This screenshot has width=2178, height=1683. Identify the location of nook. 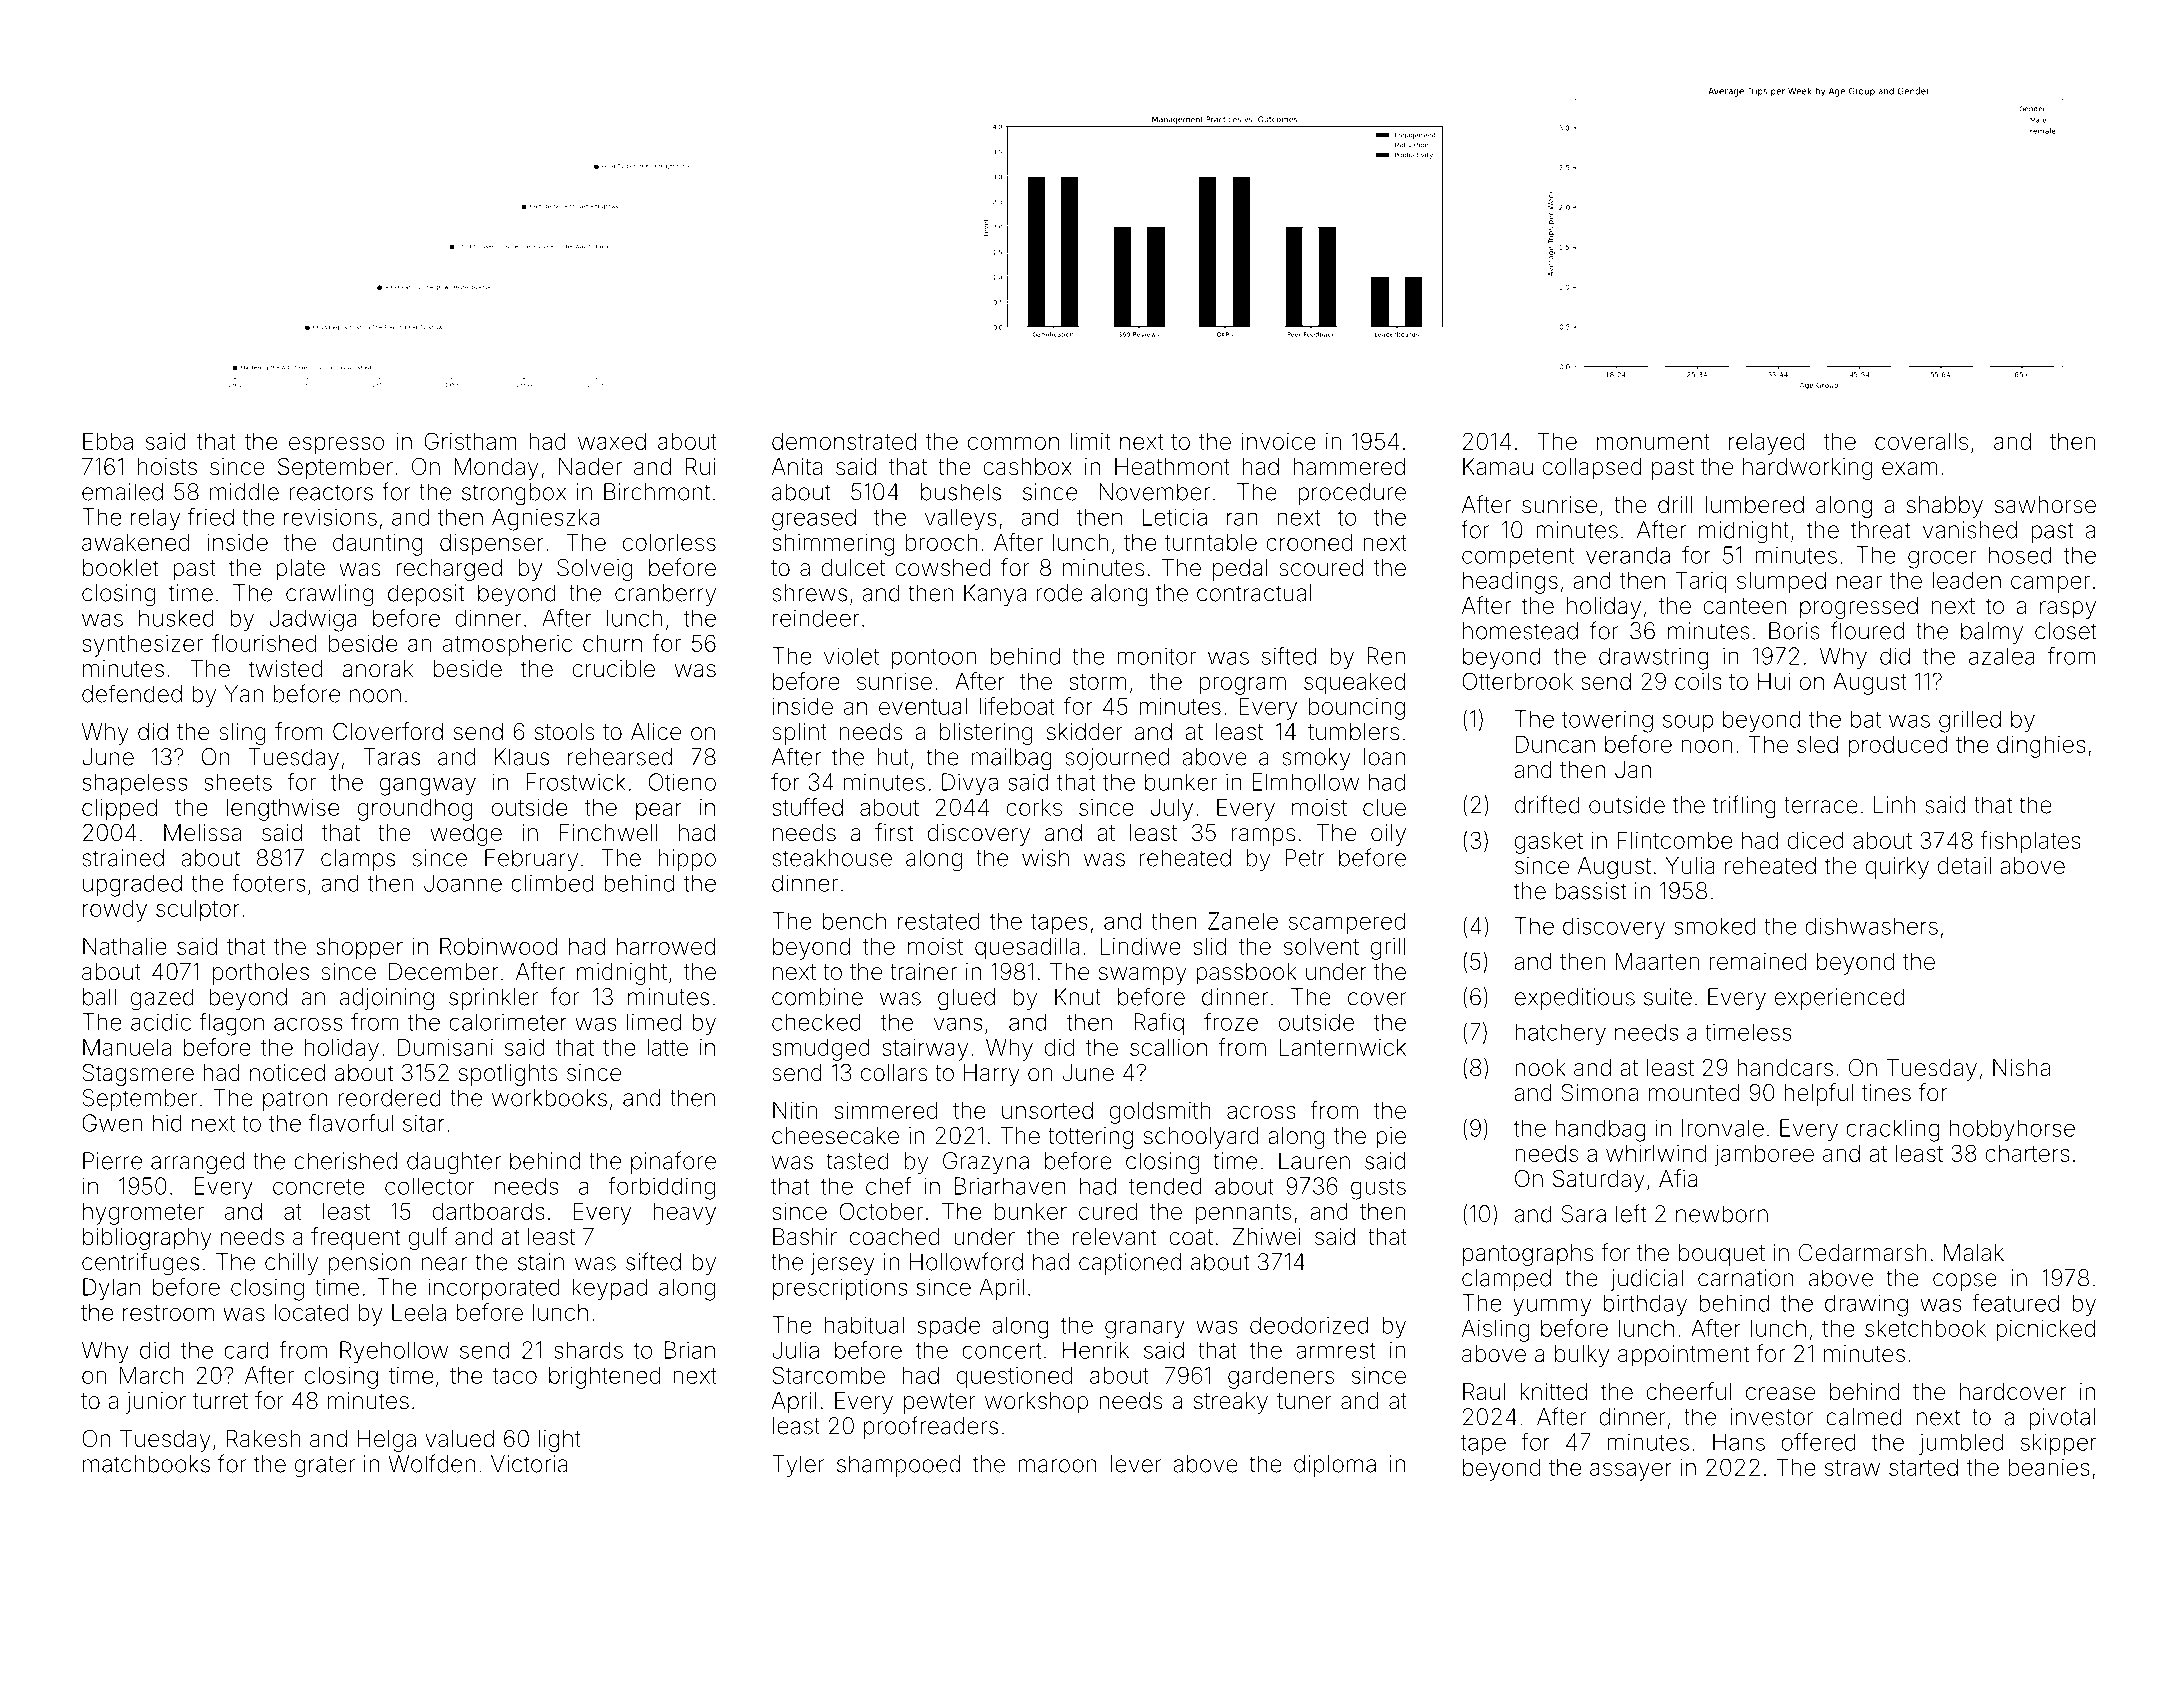
(1540, 1068).
